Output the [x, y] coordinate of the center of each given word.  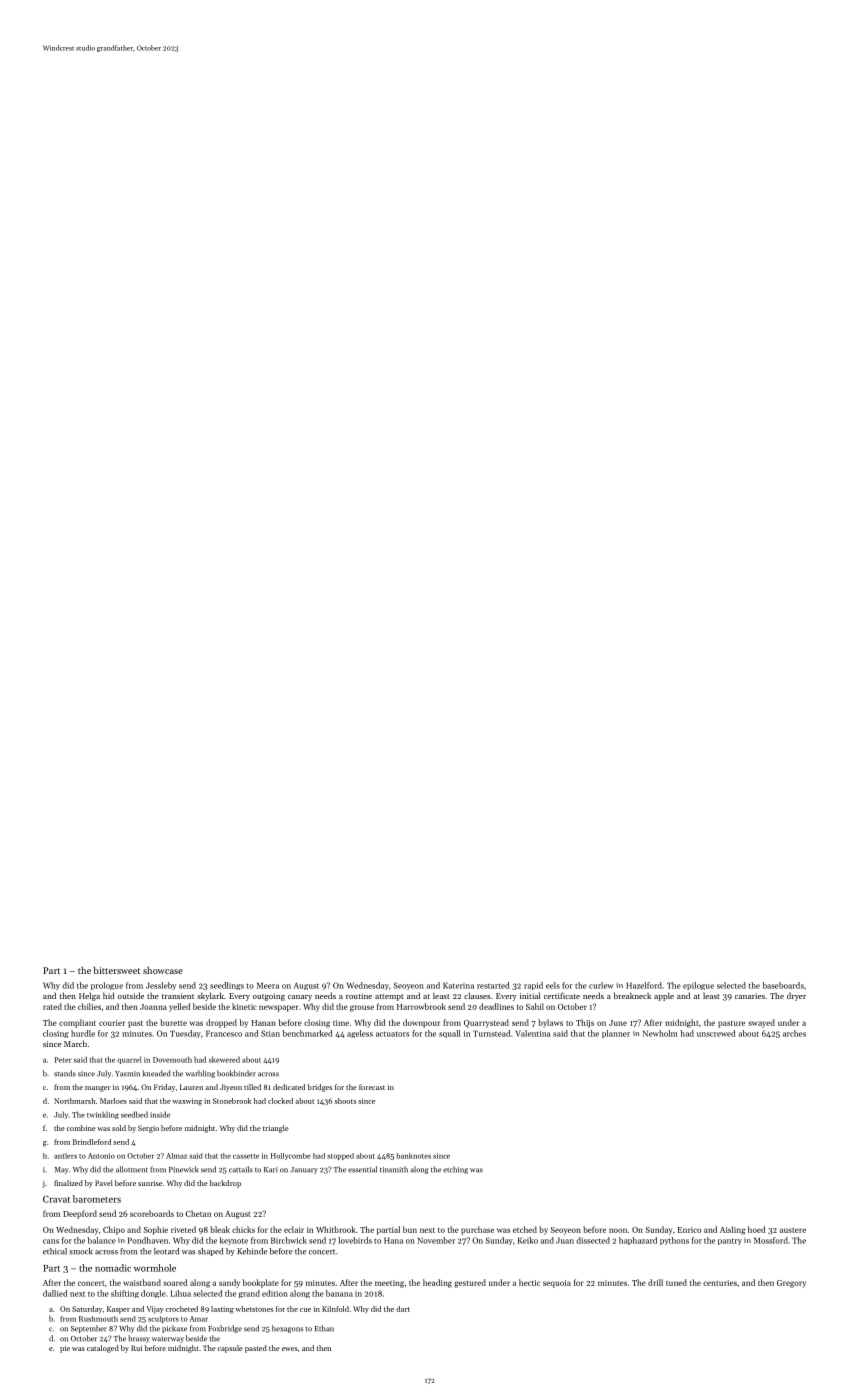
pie [65, 1349]
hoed [756, 1229]
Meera [268, 985]
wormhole [155, 1268]
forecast [372, 1087]
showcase [163, 970]
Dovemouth [172, 1059]
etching [455, 1170]
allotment [132, 1169]
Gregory [791, 1284]
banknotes [414, 1156]
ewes [290, 1349]
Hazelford [644, 985]
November [436, 1240]
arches [794, 1033]
